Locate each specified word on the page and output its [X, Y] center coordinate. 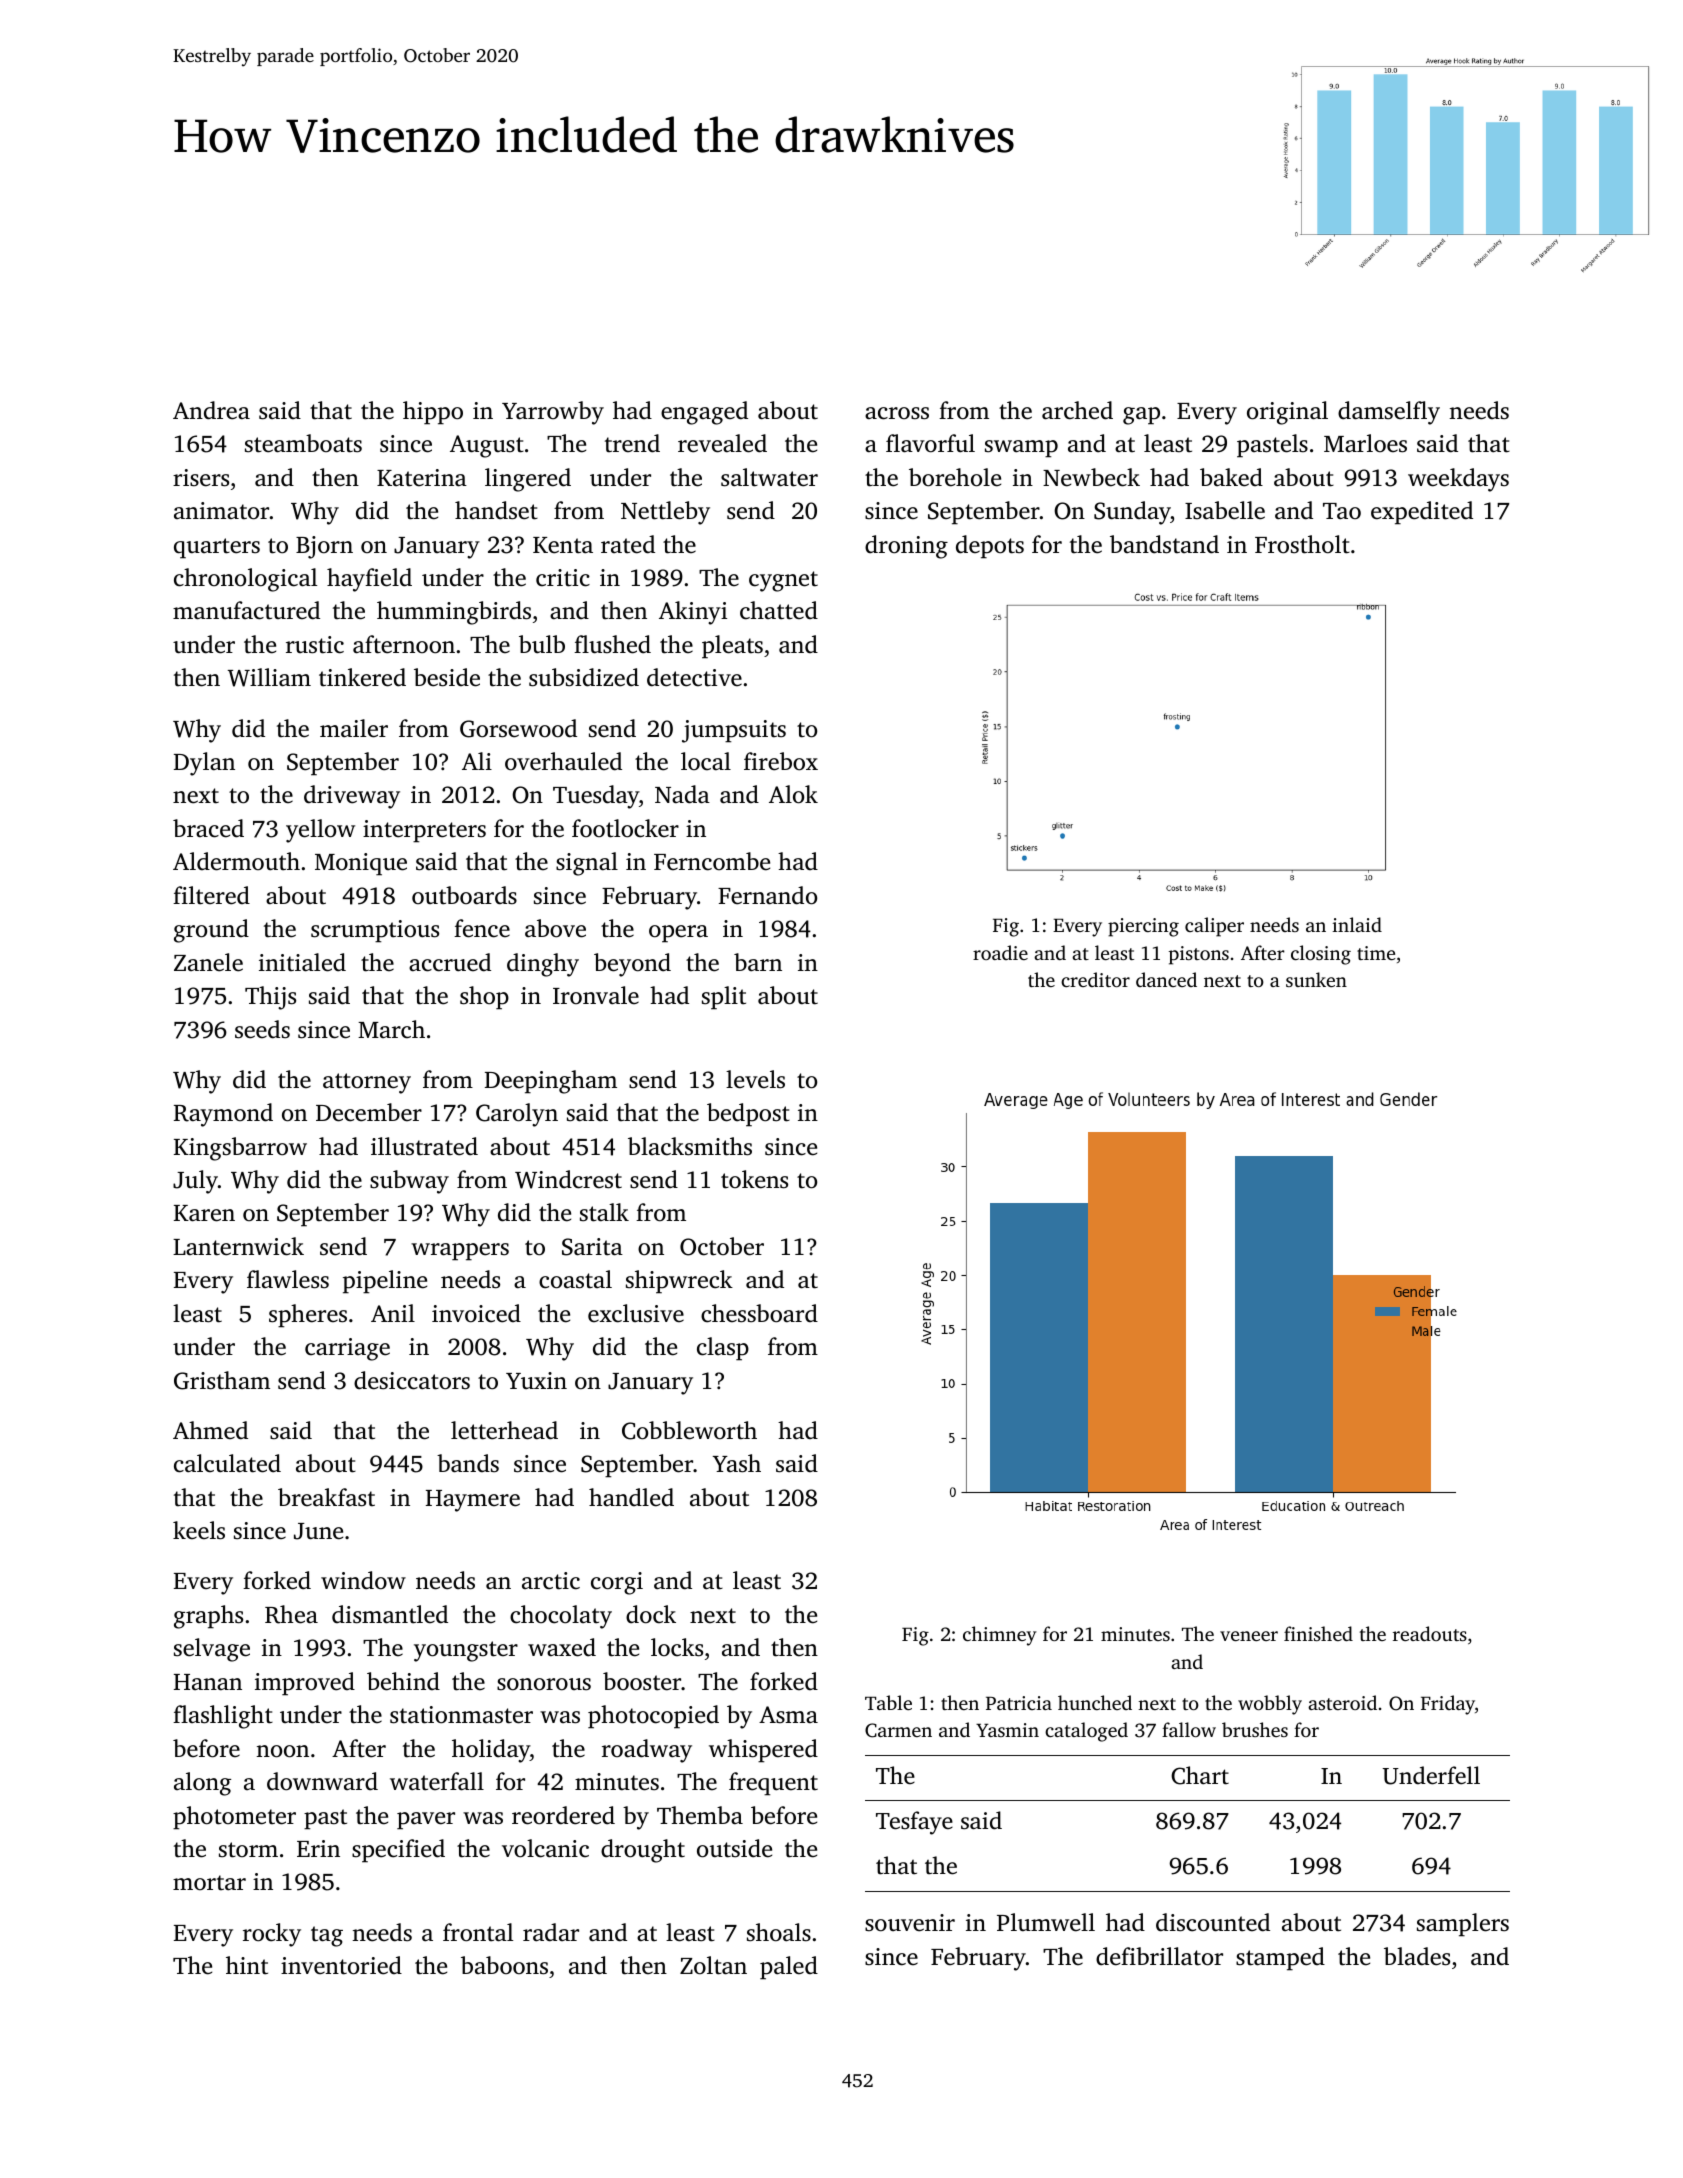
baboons [504, 1965]
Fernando [767, 895]
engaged [704, 413]
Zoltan [713, 1965]
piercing [1143, 927]
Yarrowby [553, 413]
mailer [354, 728]
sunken [1316, 979]
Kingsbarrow [240, 1149]
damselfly [1389, 413]
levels [755, 1079]
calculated [227, 1463]
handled [631, 1497]
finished [1318, 1633]
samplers [1463, 1925]
